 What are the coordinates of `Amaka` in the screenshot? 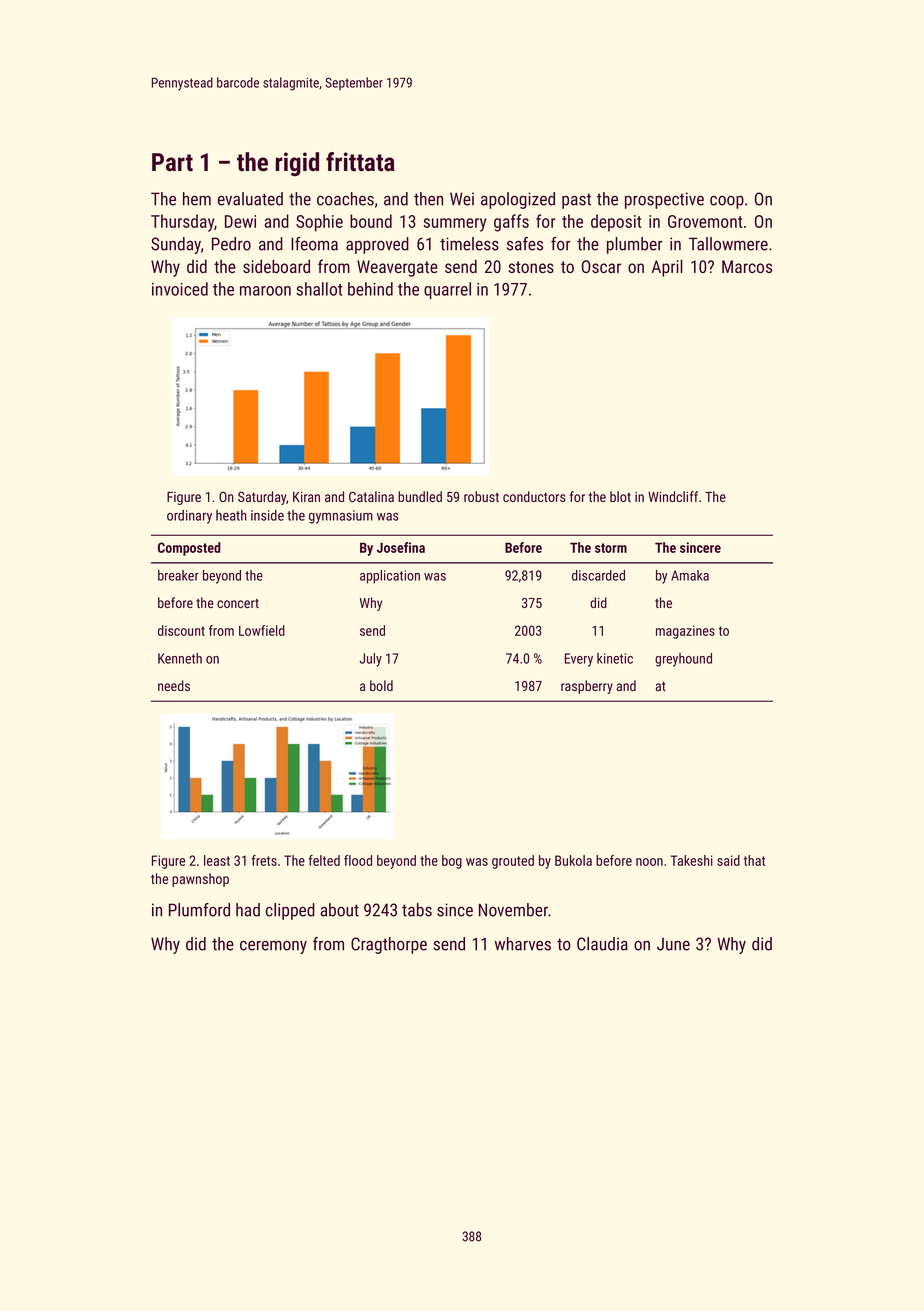 It's located at (690, 575).
